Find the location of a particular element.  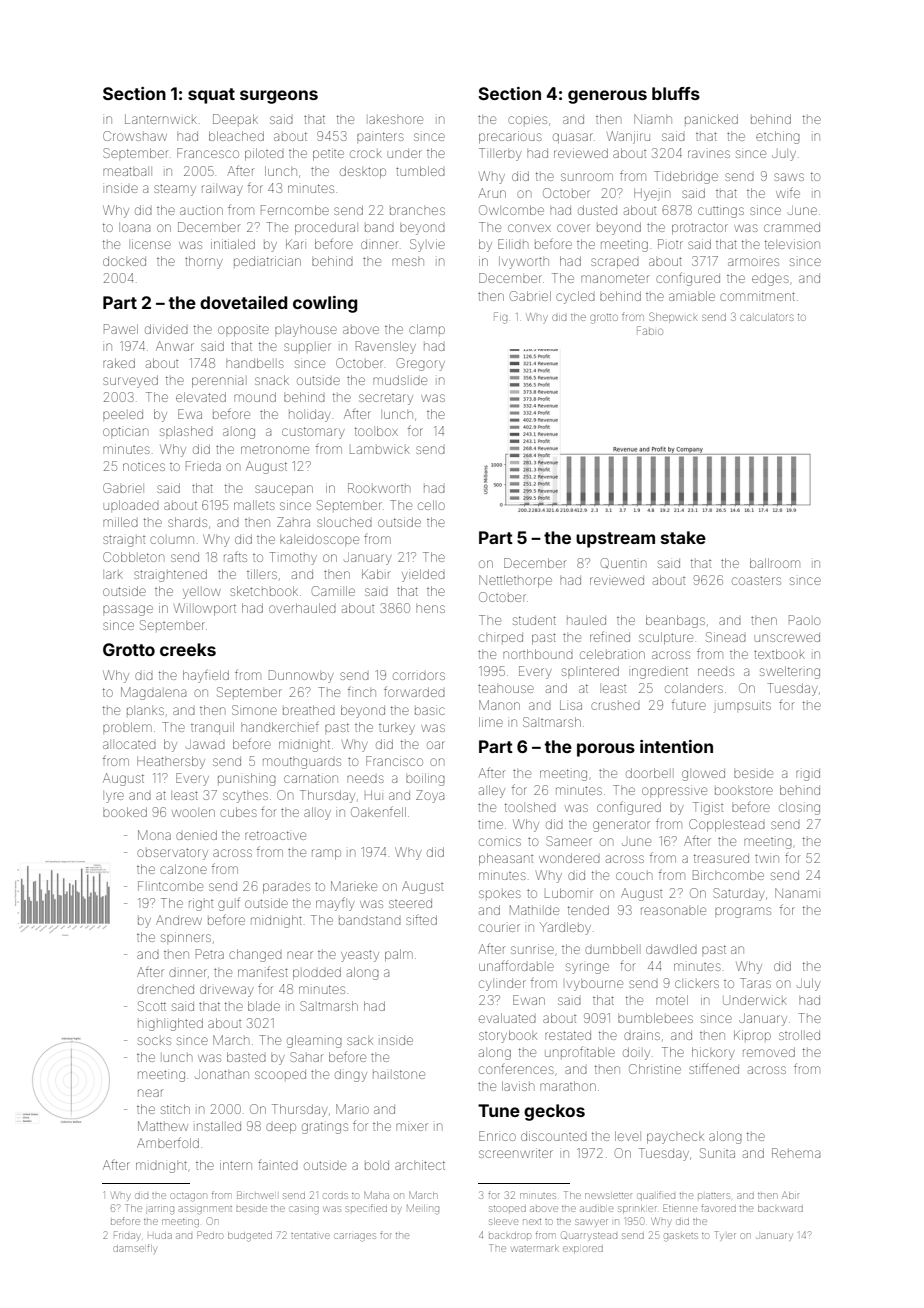

future is located at coordinates (689, 704).
